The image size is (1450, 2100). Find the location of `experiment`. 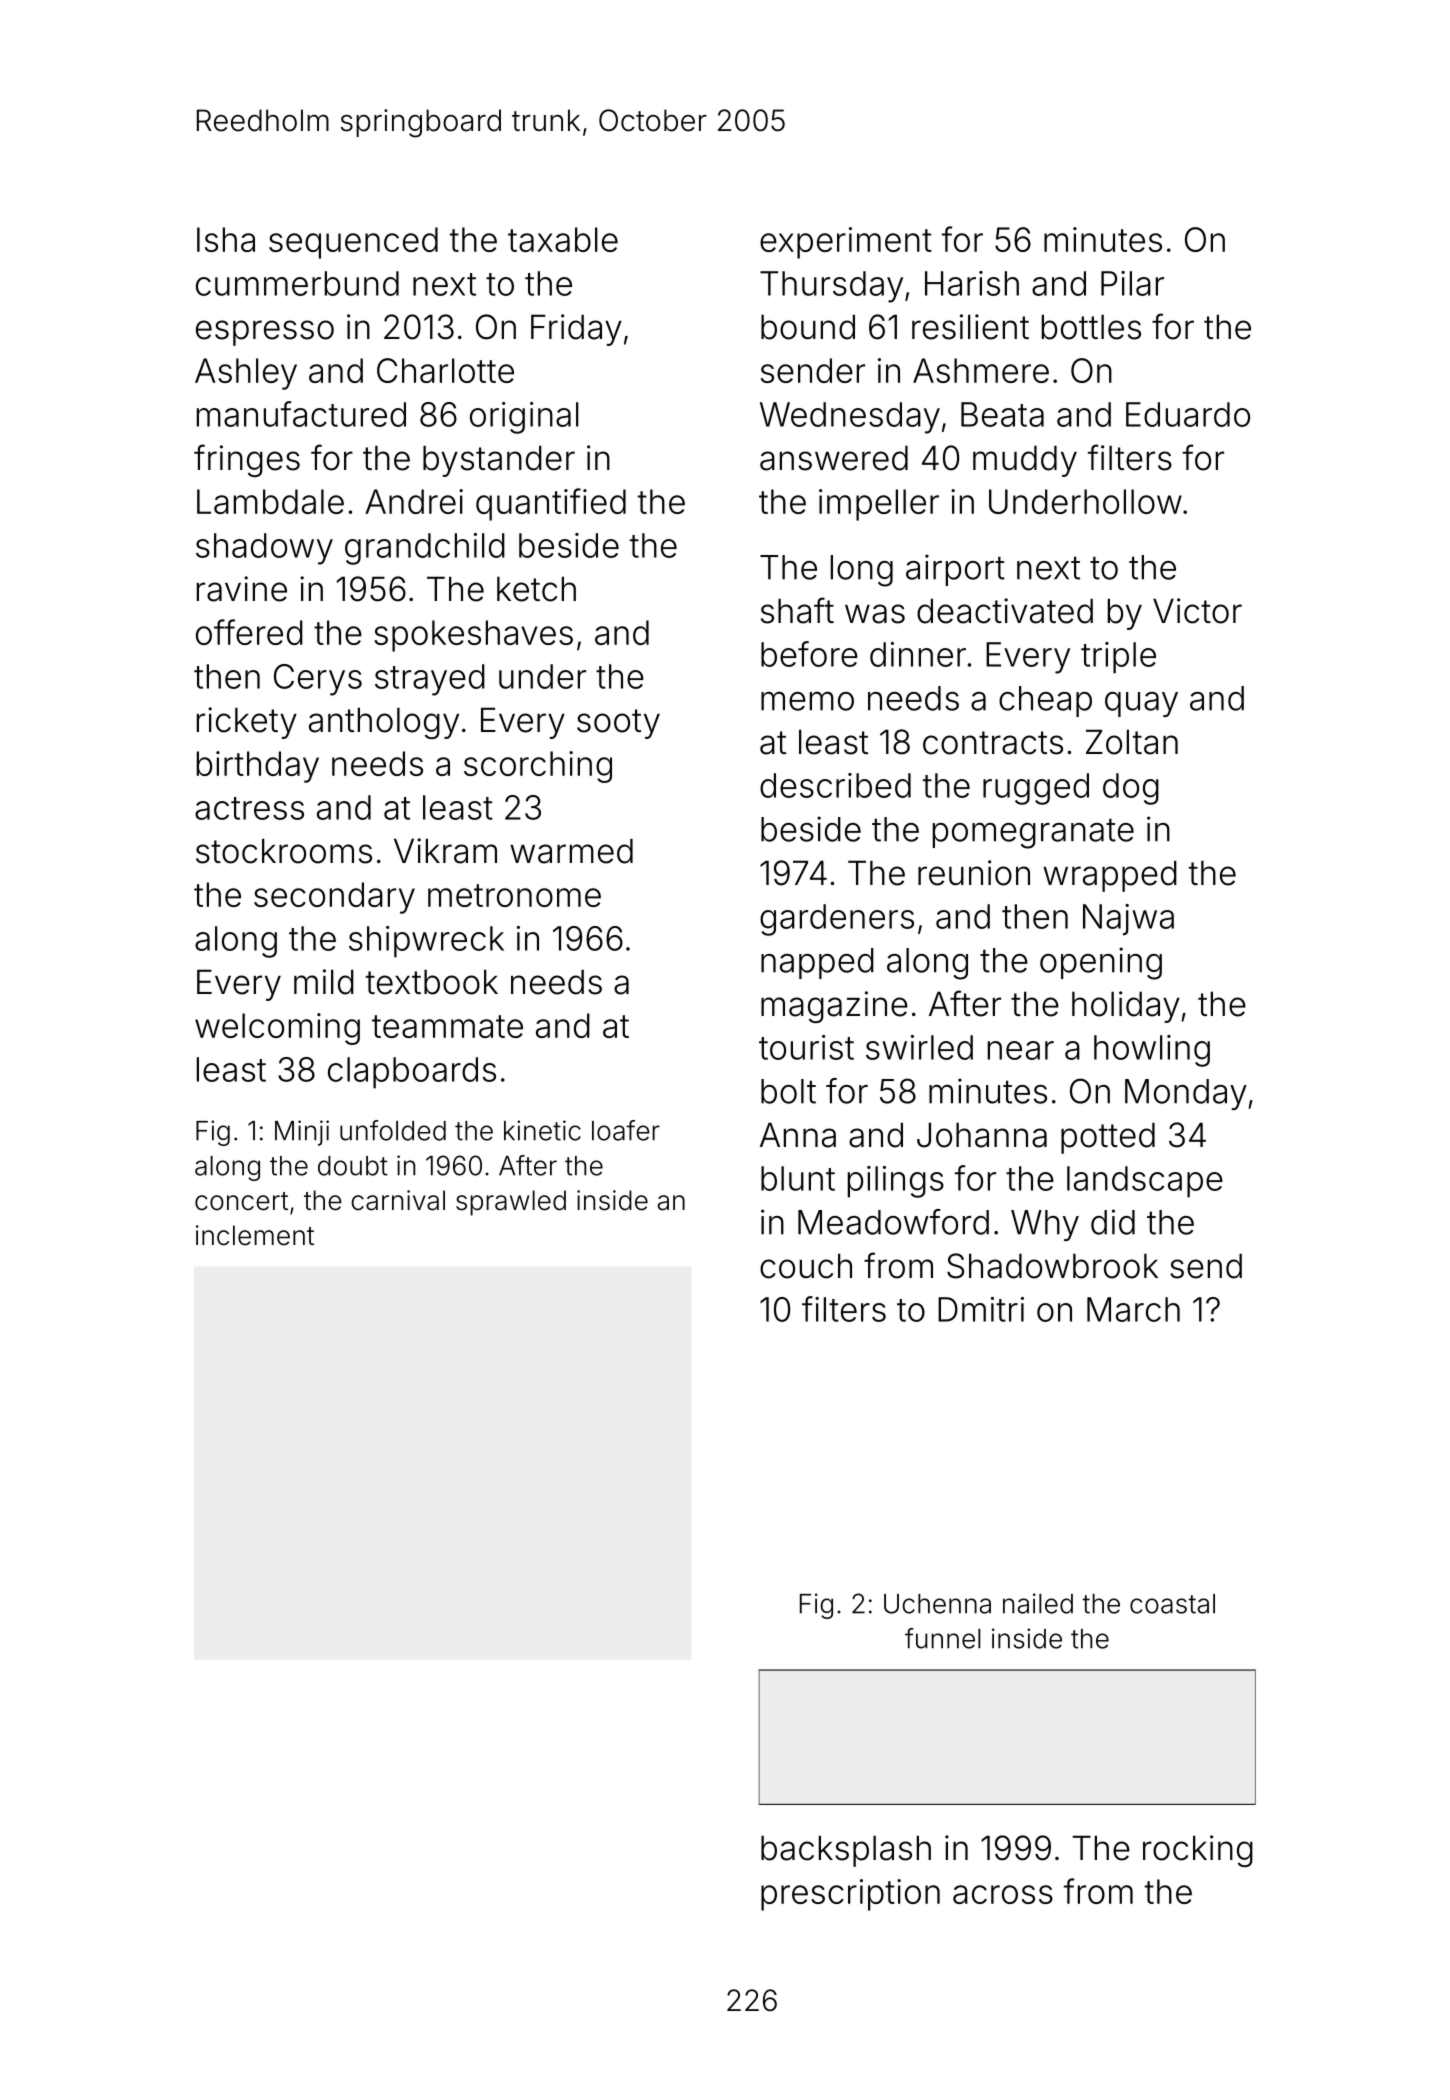

experiment is located at coordinates (846, 243).
